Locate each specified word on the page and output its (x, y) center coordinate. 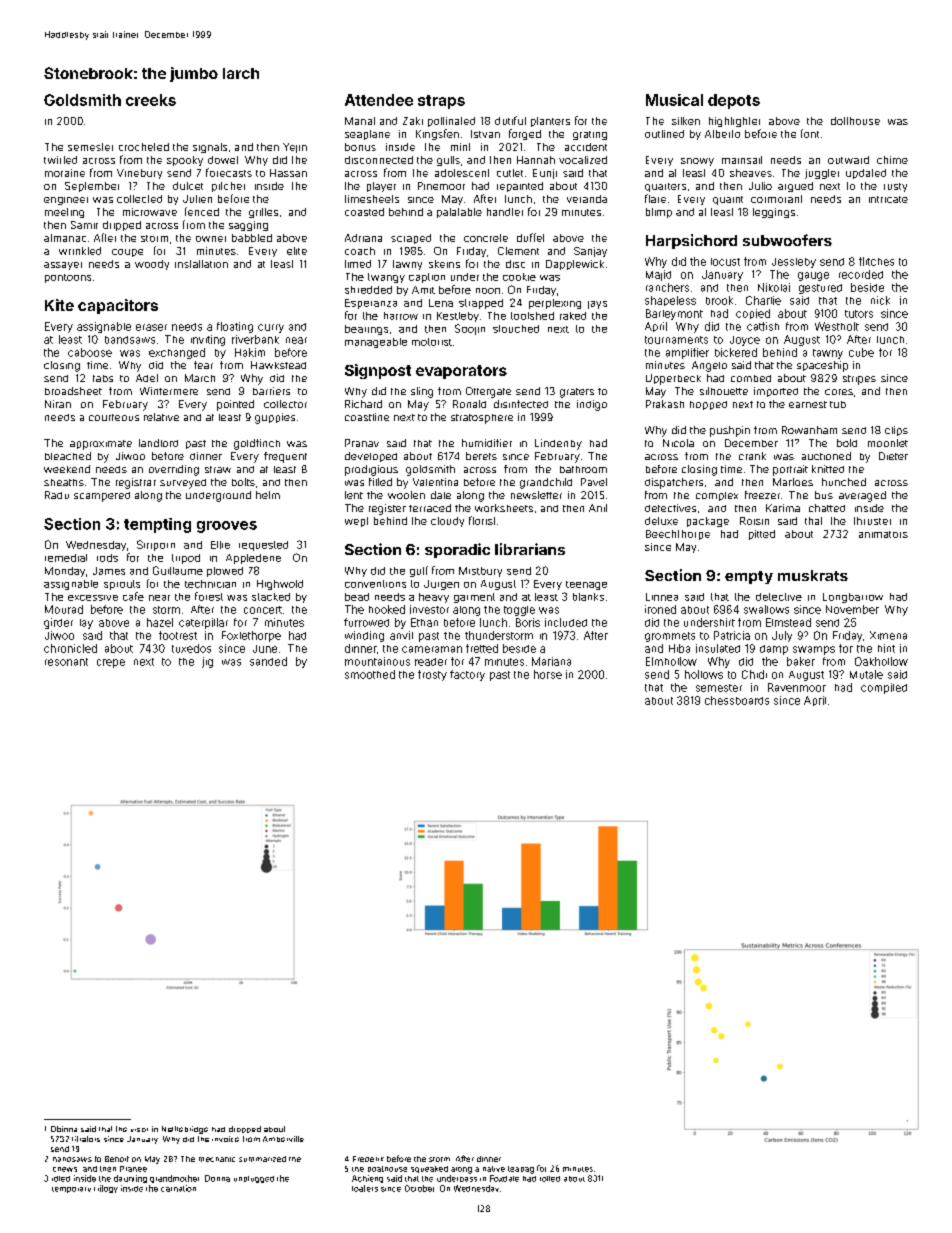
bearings (366, 330)
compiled (884, 688)
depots (734, 101)
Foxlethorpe (251, 636)
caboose (90, 352)
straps (441, 102)
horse (548, 674)
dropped (245, 1129)
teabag (521, 1170)
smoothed (370, 674)
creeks (151, 100)
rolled (550, 1179)
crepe (111, 663)
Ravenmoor (797, 687)
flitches (876, 261)
